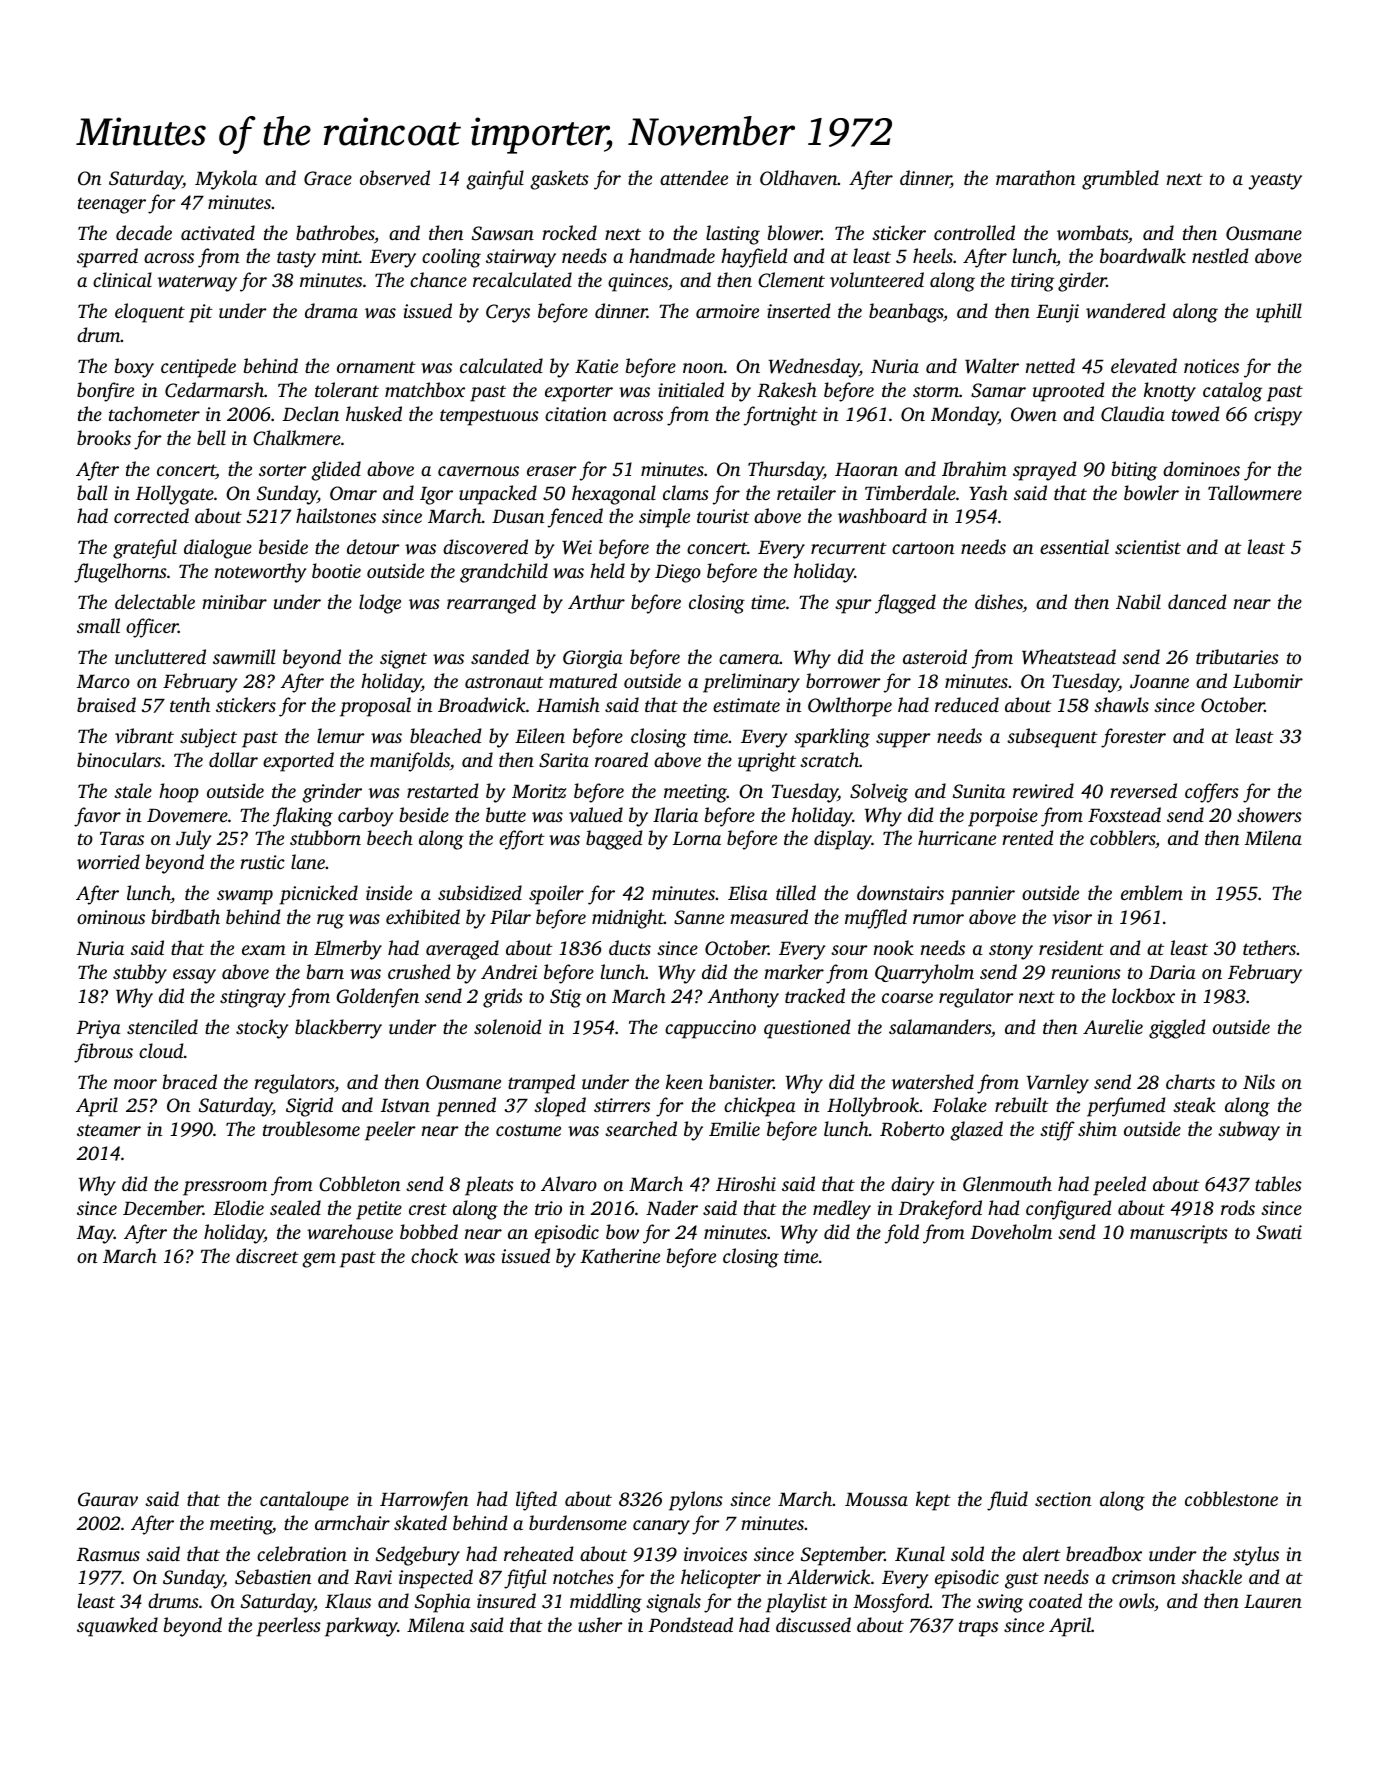 The image size is (1379, 1784). Describe the element at coordinates (686, 492) in the screenshot. I see `clams` at that location.
